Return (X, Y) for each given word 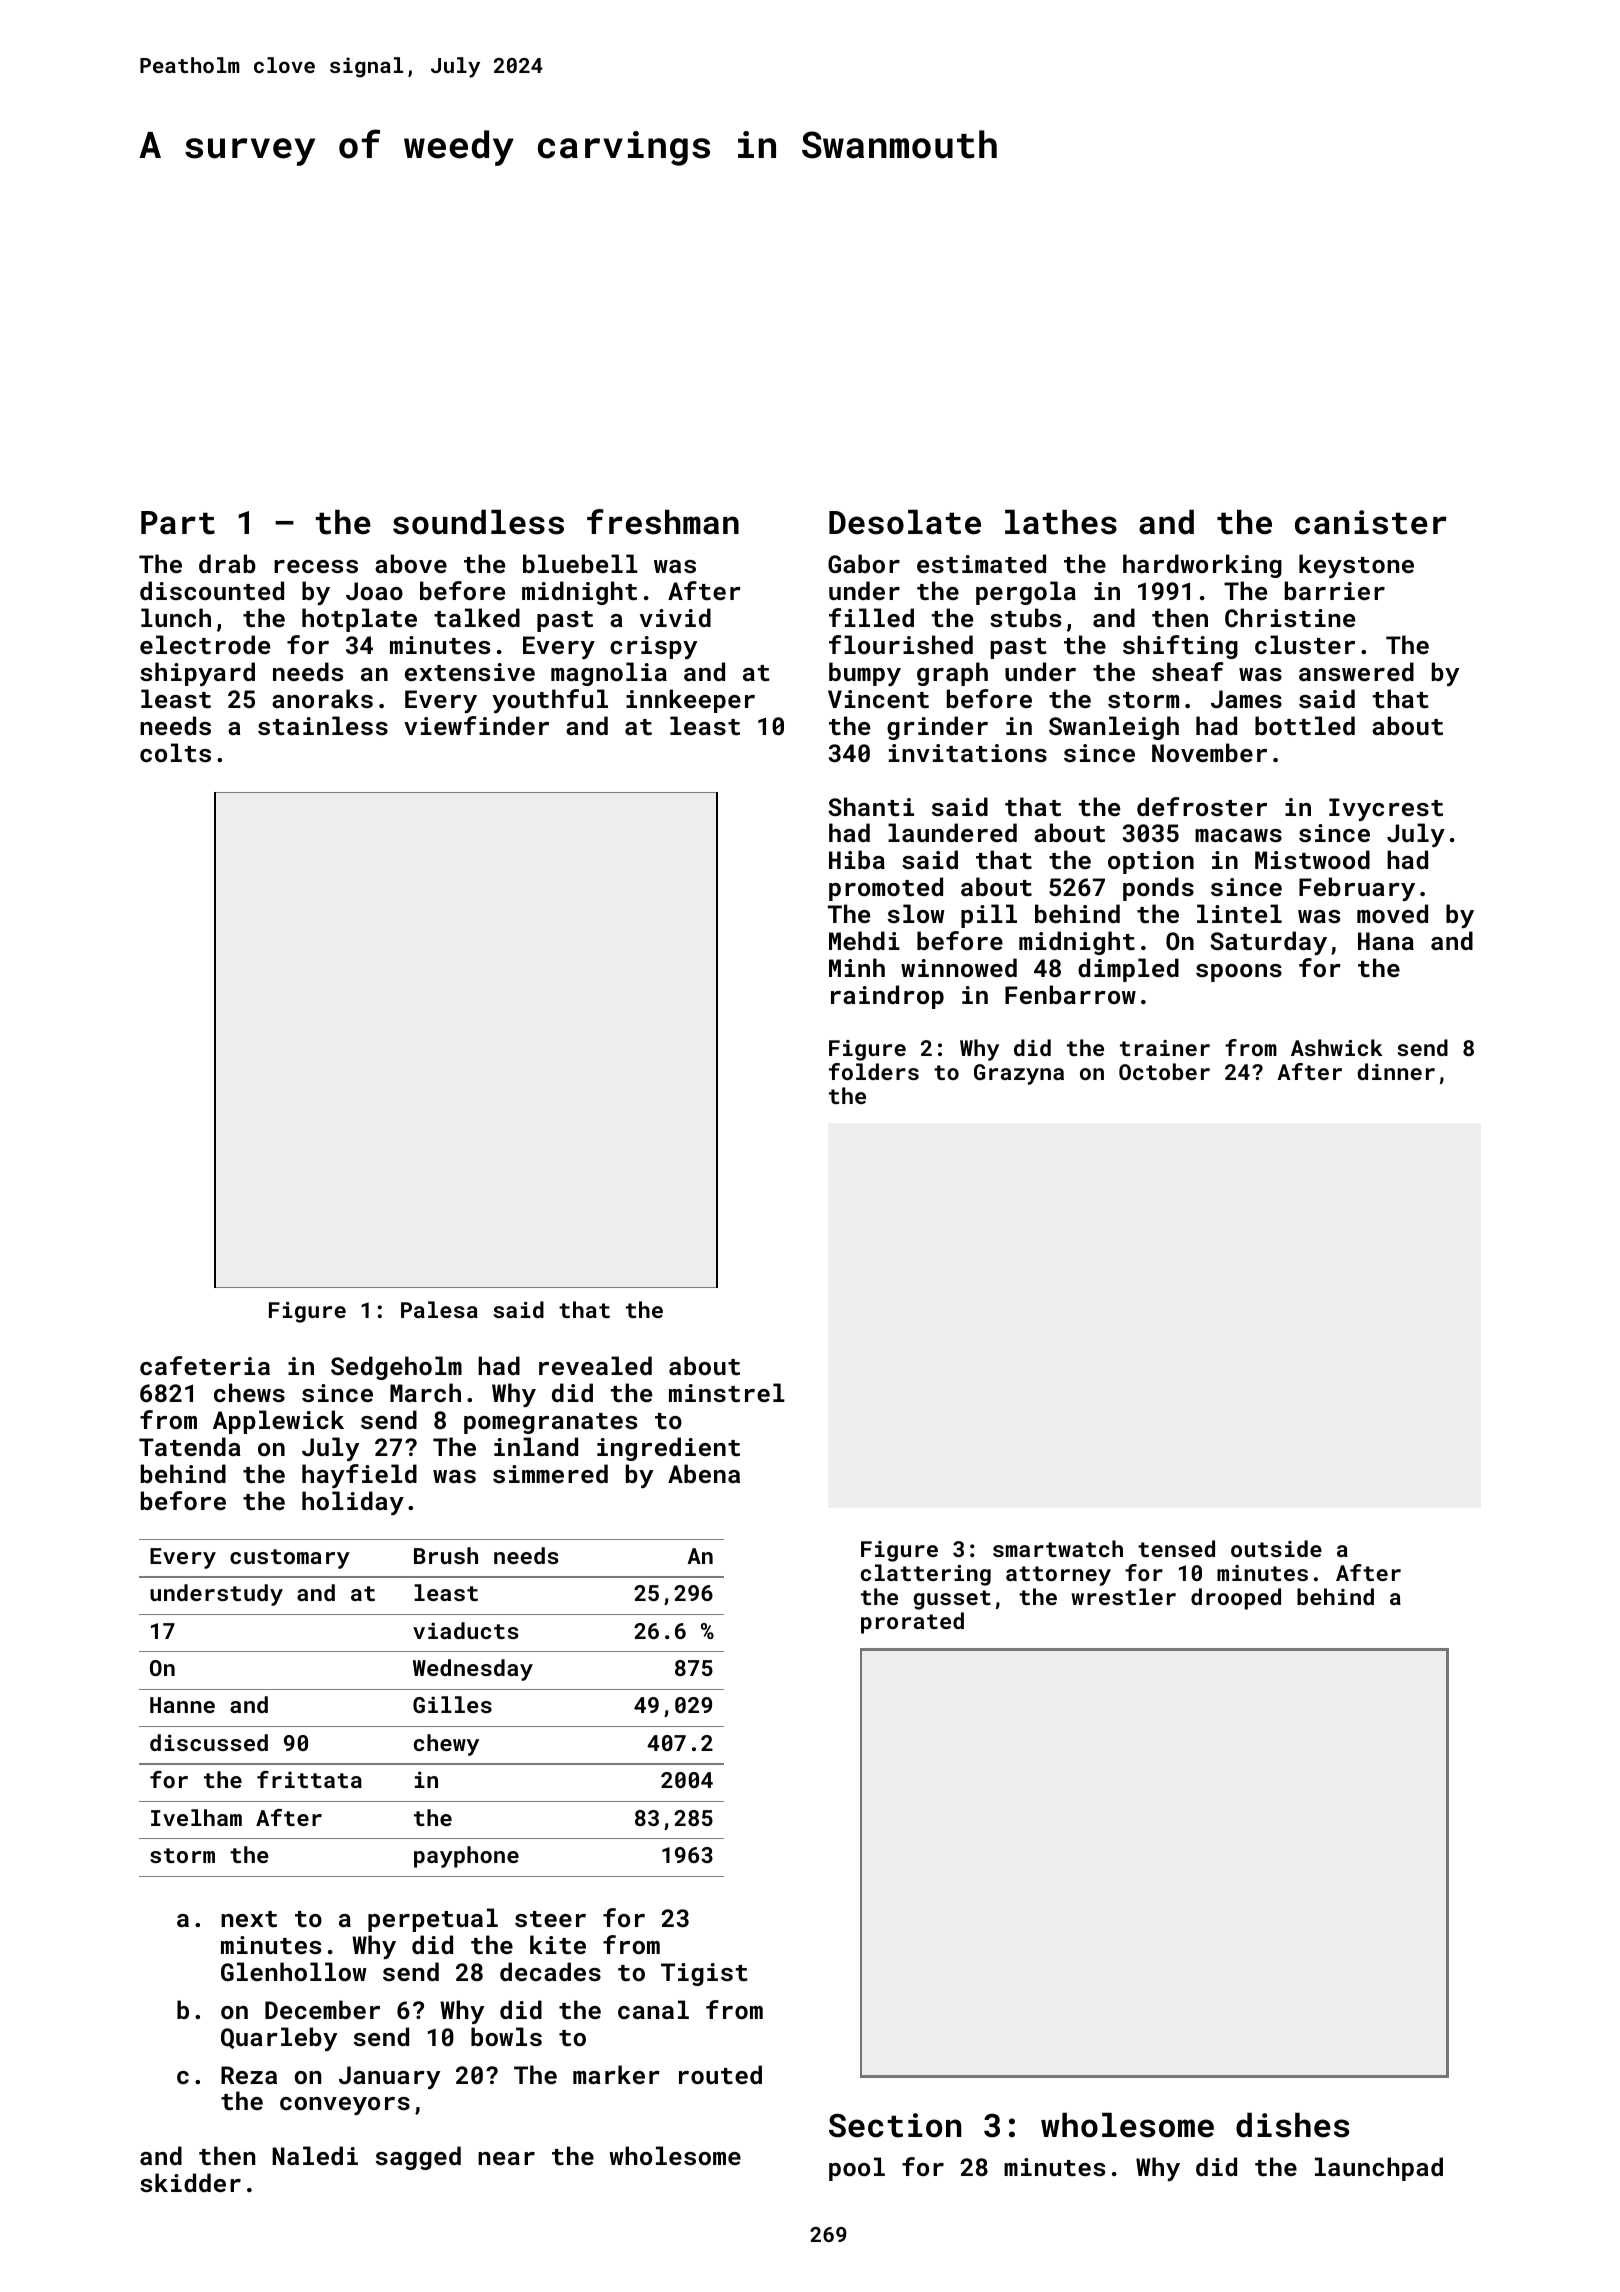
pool (857, 2169)
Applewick (278, 1422)
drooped (1236, 1599)
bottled (1305, 725)
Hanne (182, 1705)
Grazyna (1019, 1074)
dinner (1396, 1071)
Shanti (871, 806)
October (1164, 1071)
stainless (323, 725)
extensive (470, 672)
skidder (190, 2182)
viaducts (466, 1630)
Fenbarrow (1070, 994)
